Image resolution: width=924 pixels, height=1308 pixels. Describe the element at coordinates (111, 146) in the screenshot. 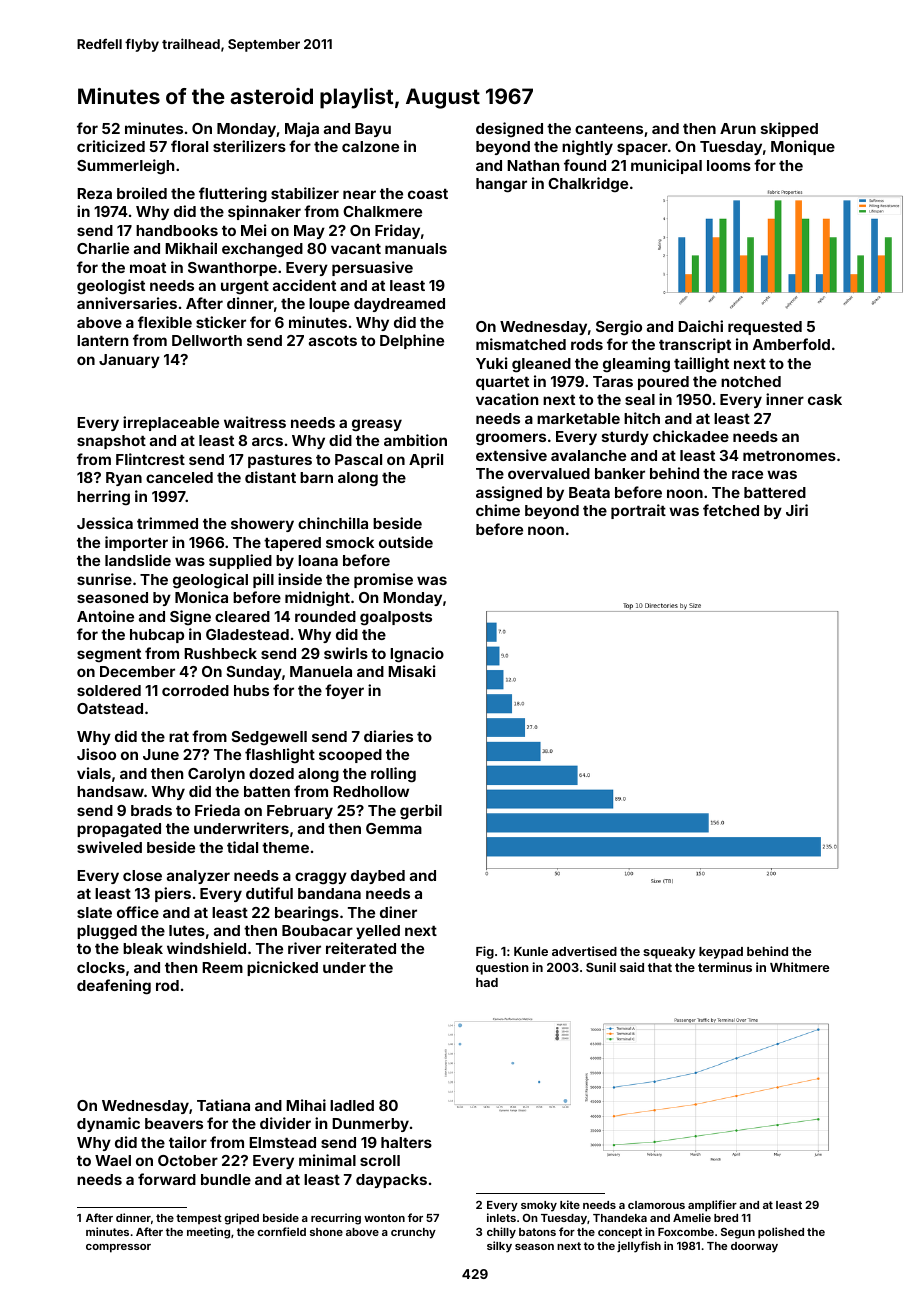

I see `criticized` at that location.
